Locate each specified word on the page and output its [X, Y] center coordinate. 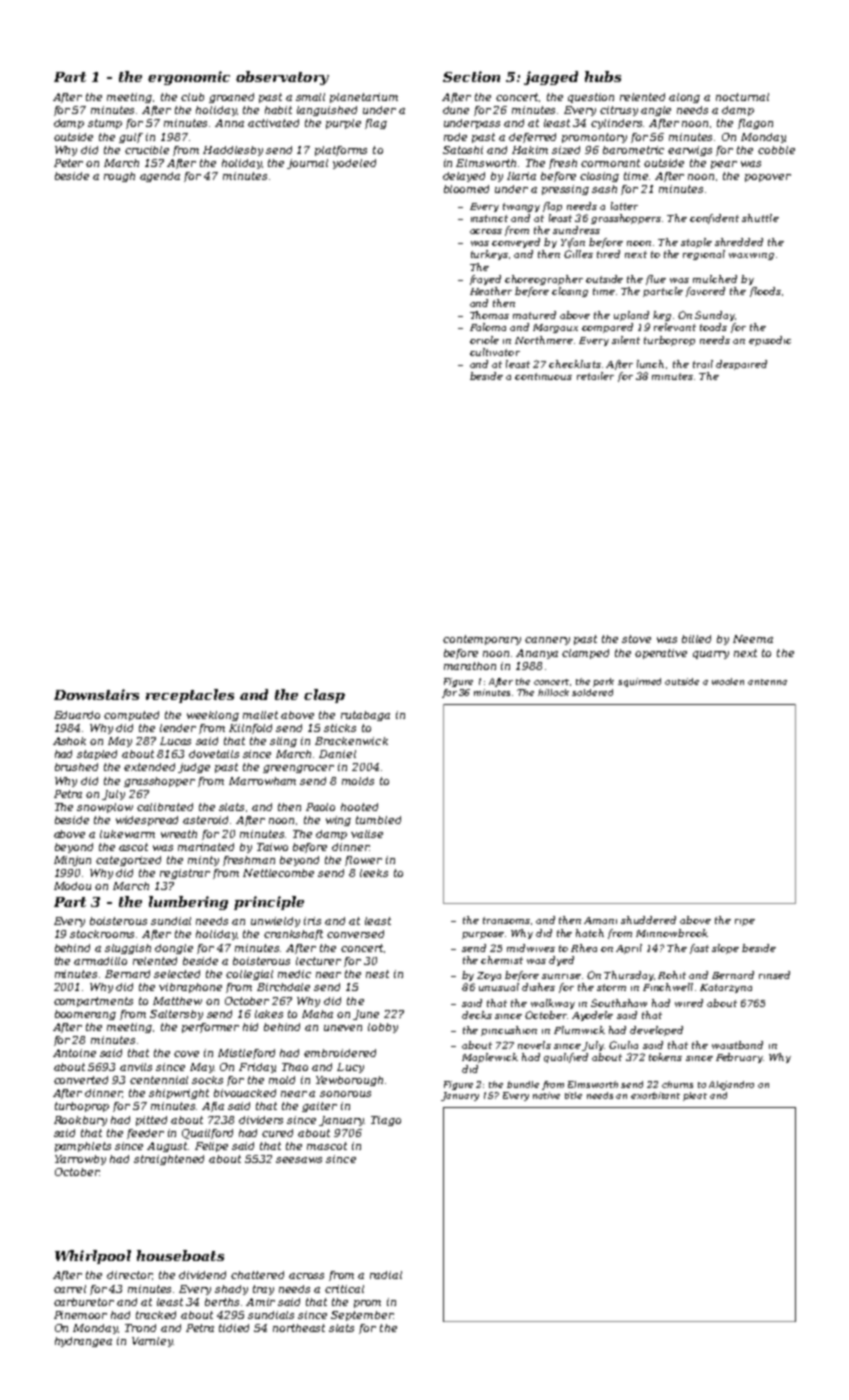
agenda [160, 177]
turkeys [489, 255]
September [362, 1316]
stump [105, 124]
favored [705, 292]
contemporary [482, 640]
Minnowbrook [672, 933]
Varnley [152, 1342]
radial [386, 1275]
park [603, 682]
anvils [136, 1067]
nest [377, 974]
